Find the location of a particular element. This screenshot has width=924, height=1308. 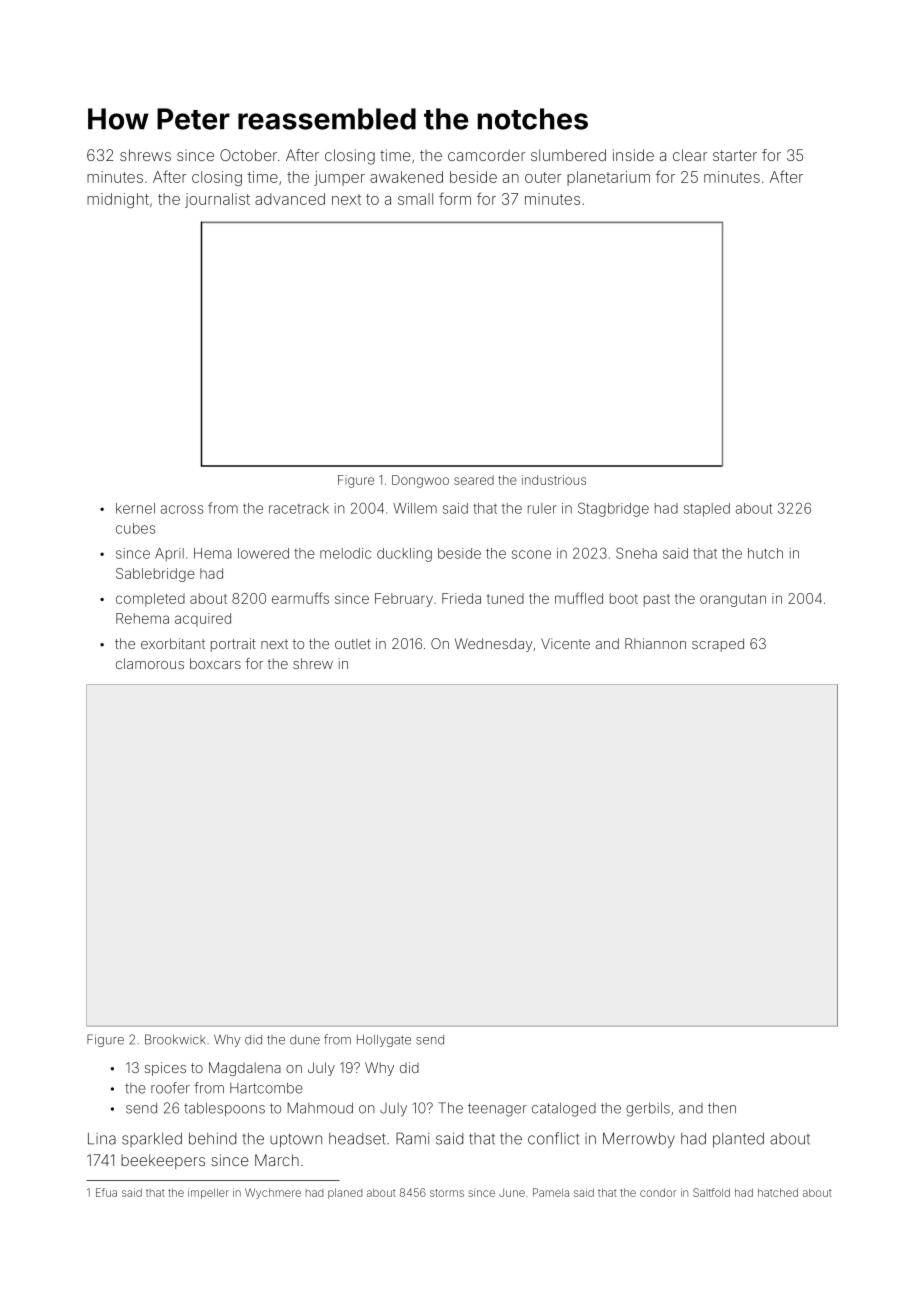

Hollygate is located at coordinates (384, 1041).
